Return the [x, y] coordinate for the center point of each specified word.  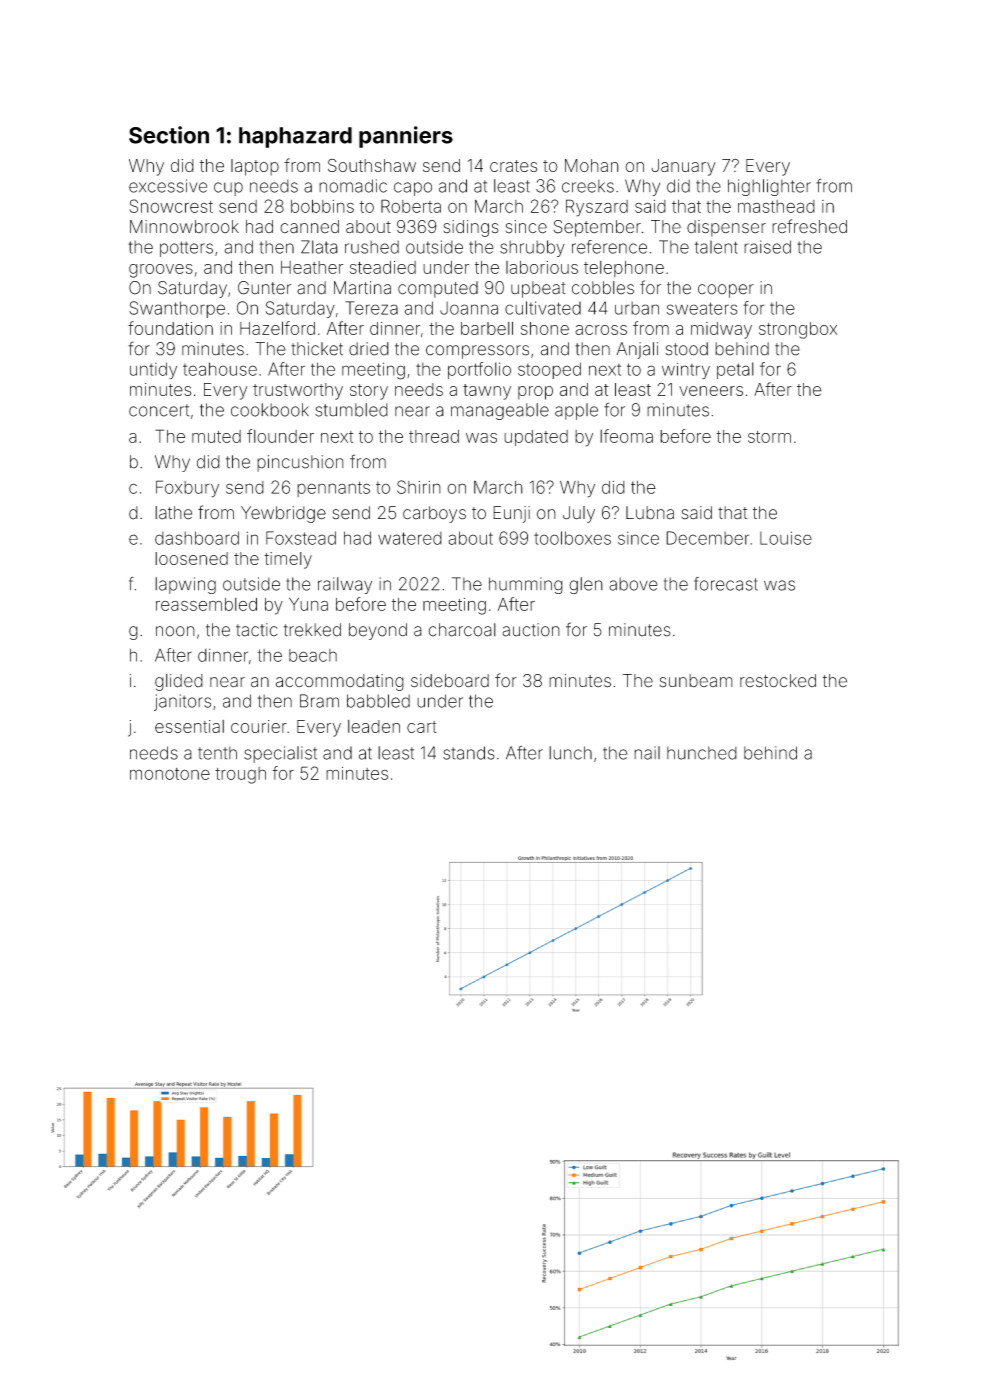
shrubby [532, 248]
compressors [477, 352]
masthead [776, 206]
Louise [786, 538]
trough [240, 775]
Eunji [511, 514]
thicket [317, 349]
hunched [702, 753]
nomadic [353, 186]
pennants [333, 489]
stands [469, 753]
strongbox [798, 330]
